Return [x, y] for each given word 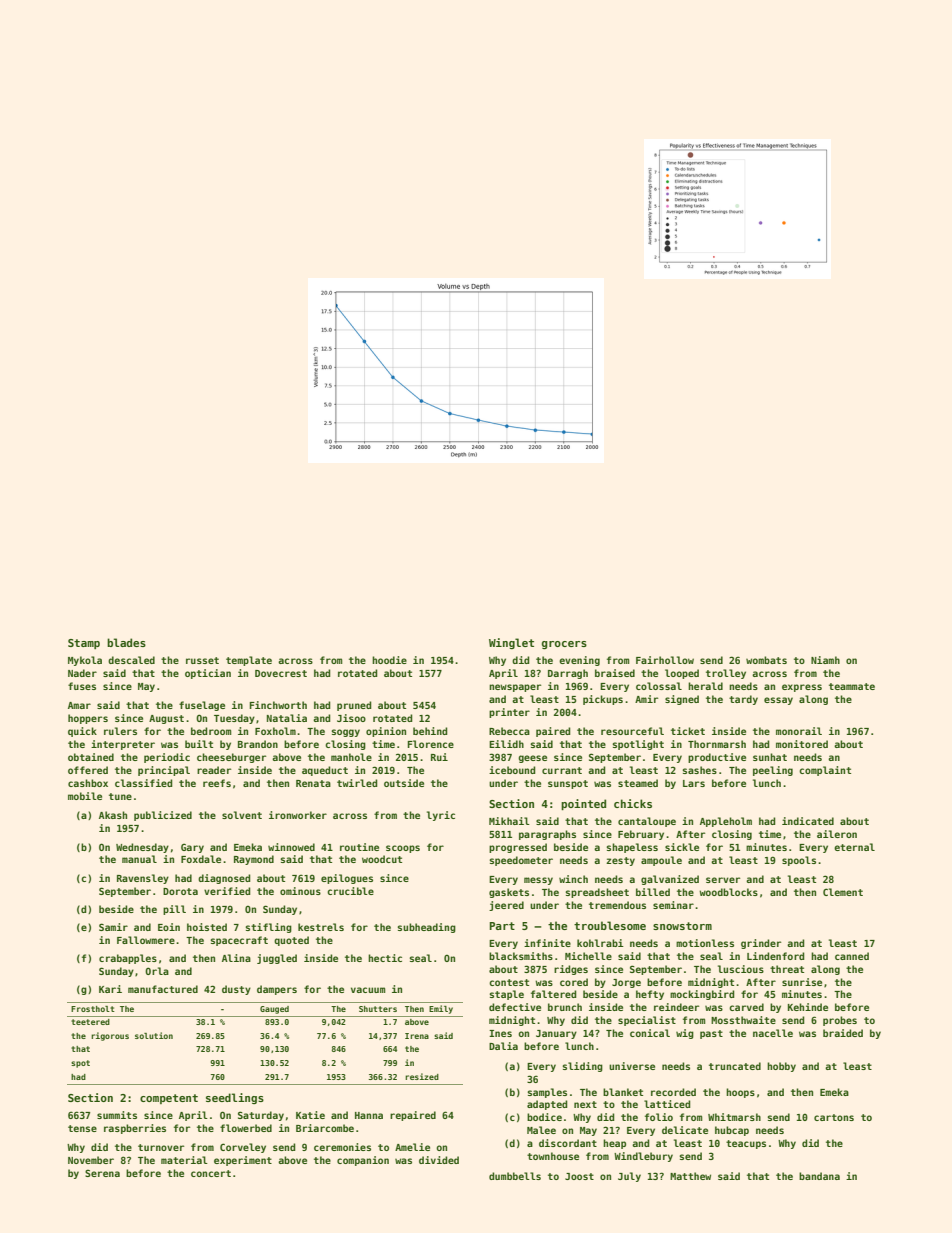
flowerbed [246, 1128]
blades [126, 642]
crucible [350, 891]
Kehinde [808, 1007]
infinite [547, 943]
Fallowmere [146, 940]
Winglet [511, 643]
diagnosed [224, 879]
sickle [682, 847]
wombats [766, 660]
